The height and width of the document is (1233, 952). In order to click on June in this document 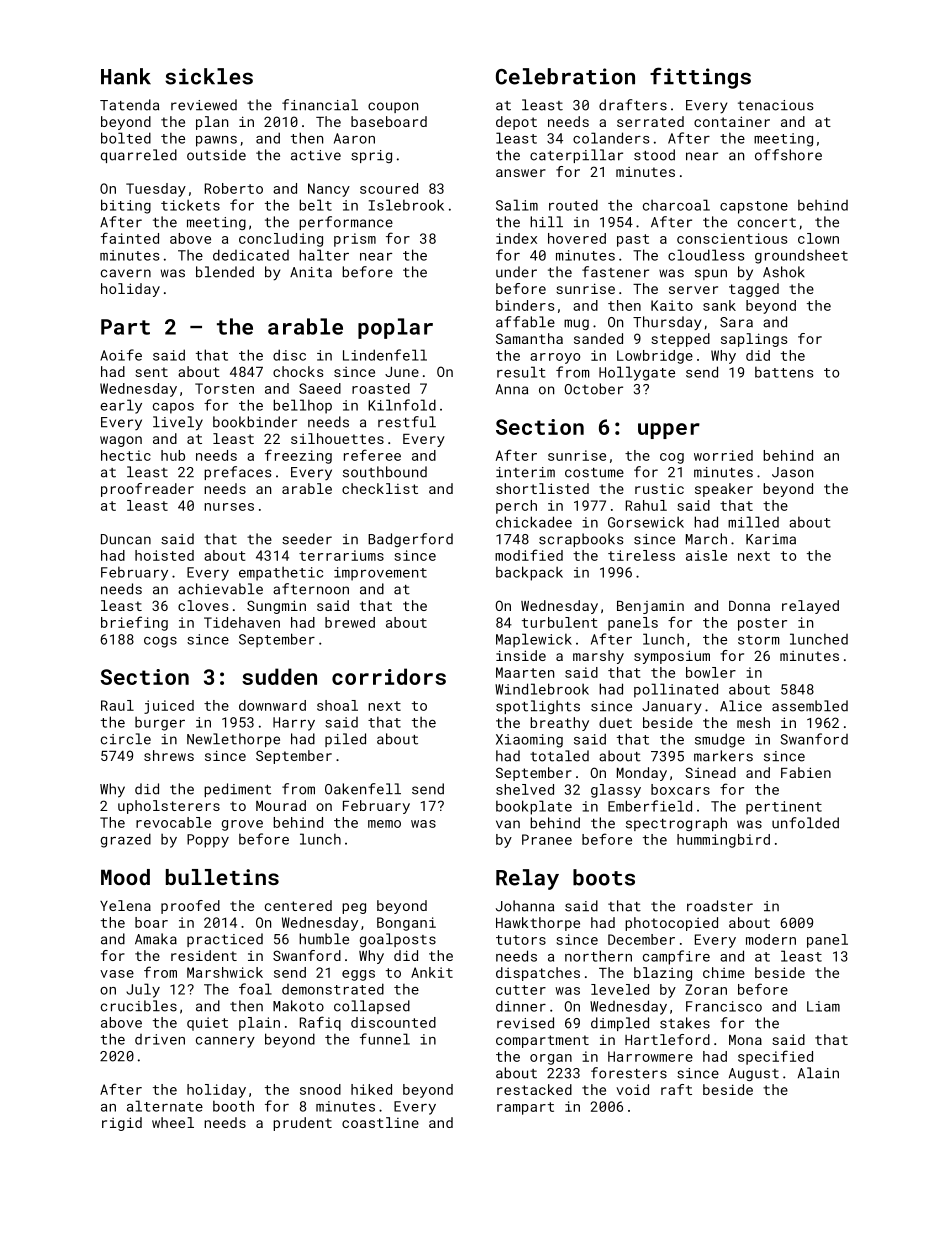, I will do `click(402, 372)`.
